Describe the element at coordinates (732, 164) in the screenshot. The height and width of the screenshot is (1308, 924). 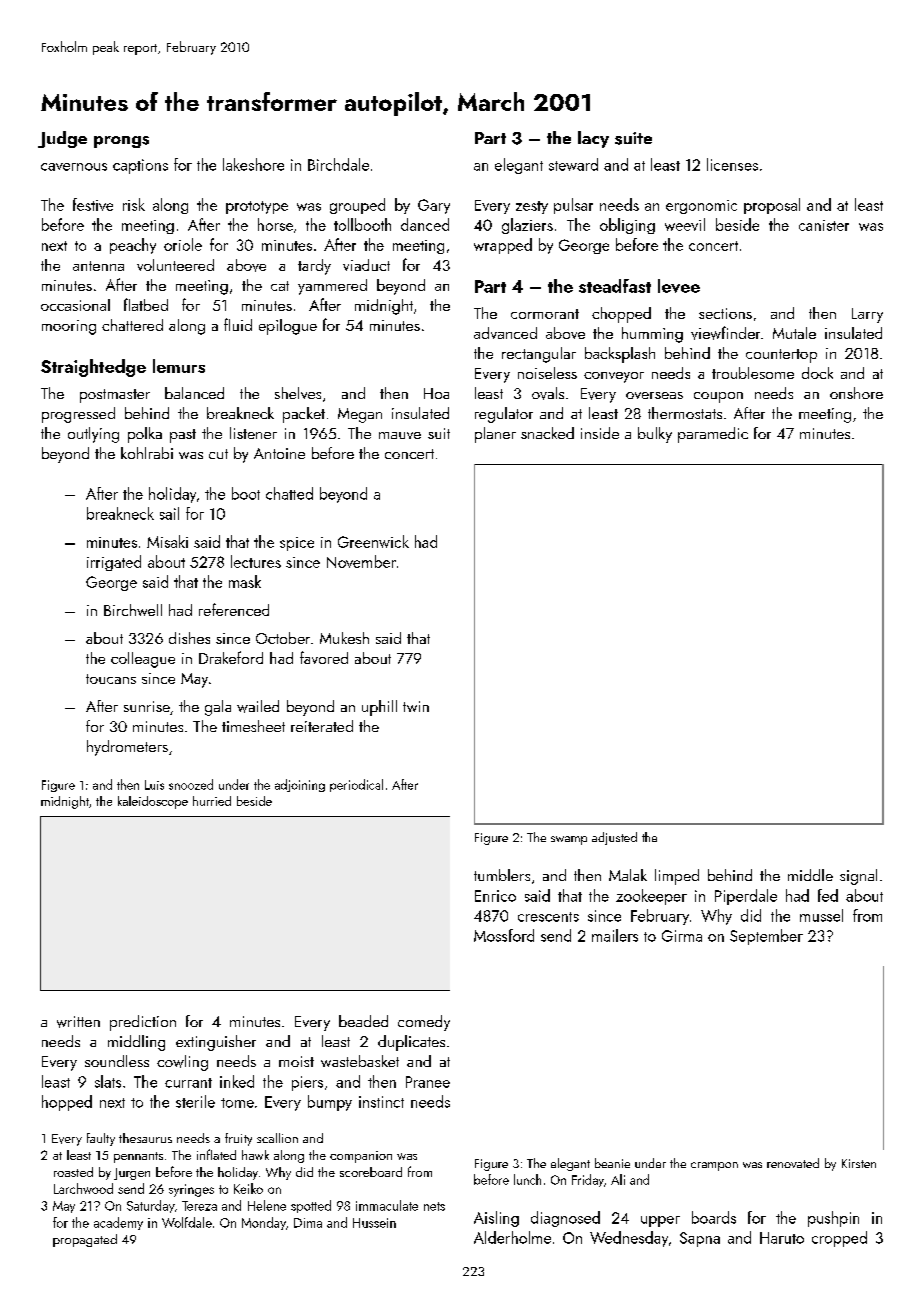
I see `licenses` at that location.
